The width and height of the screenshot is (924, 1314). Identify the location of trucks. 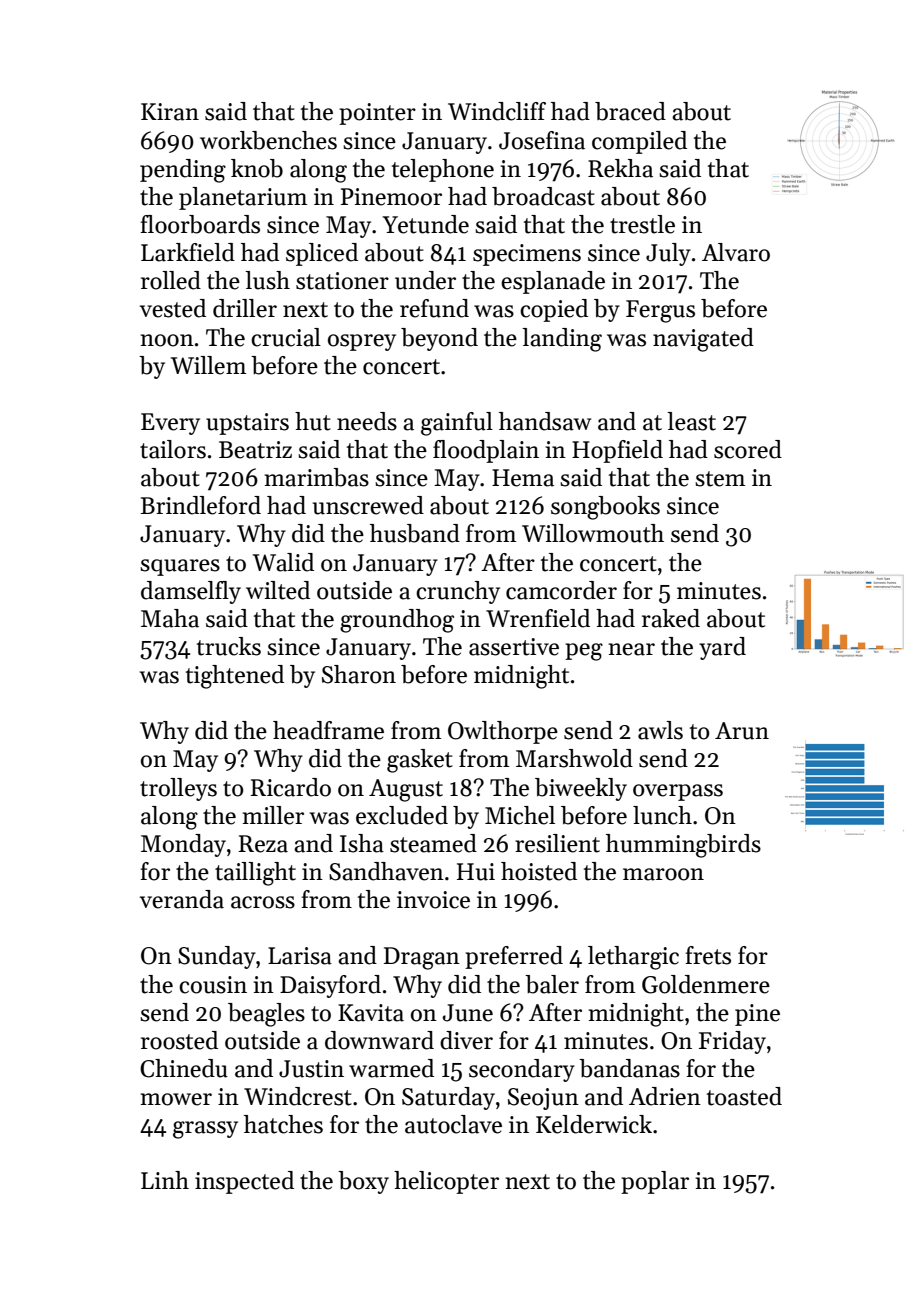
(229, 646).
